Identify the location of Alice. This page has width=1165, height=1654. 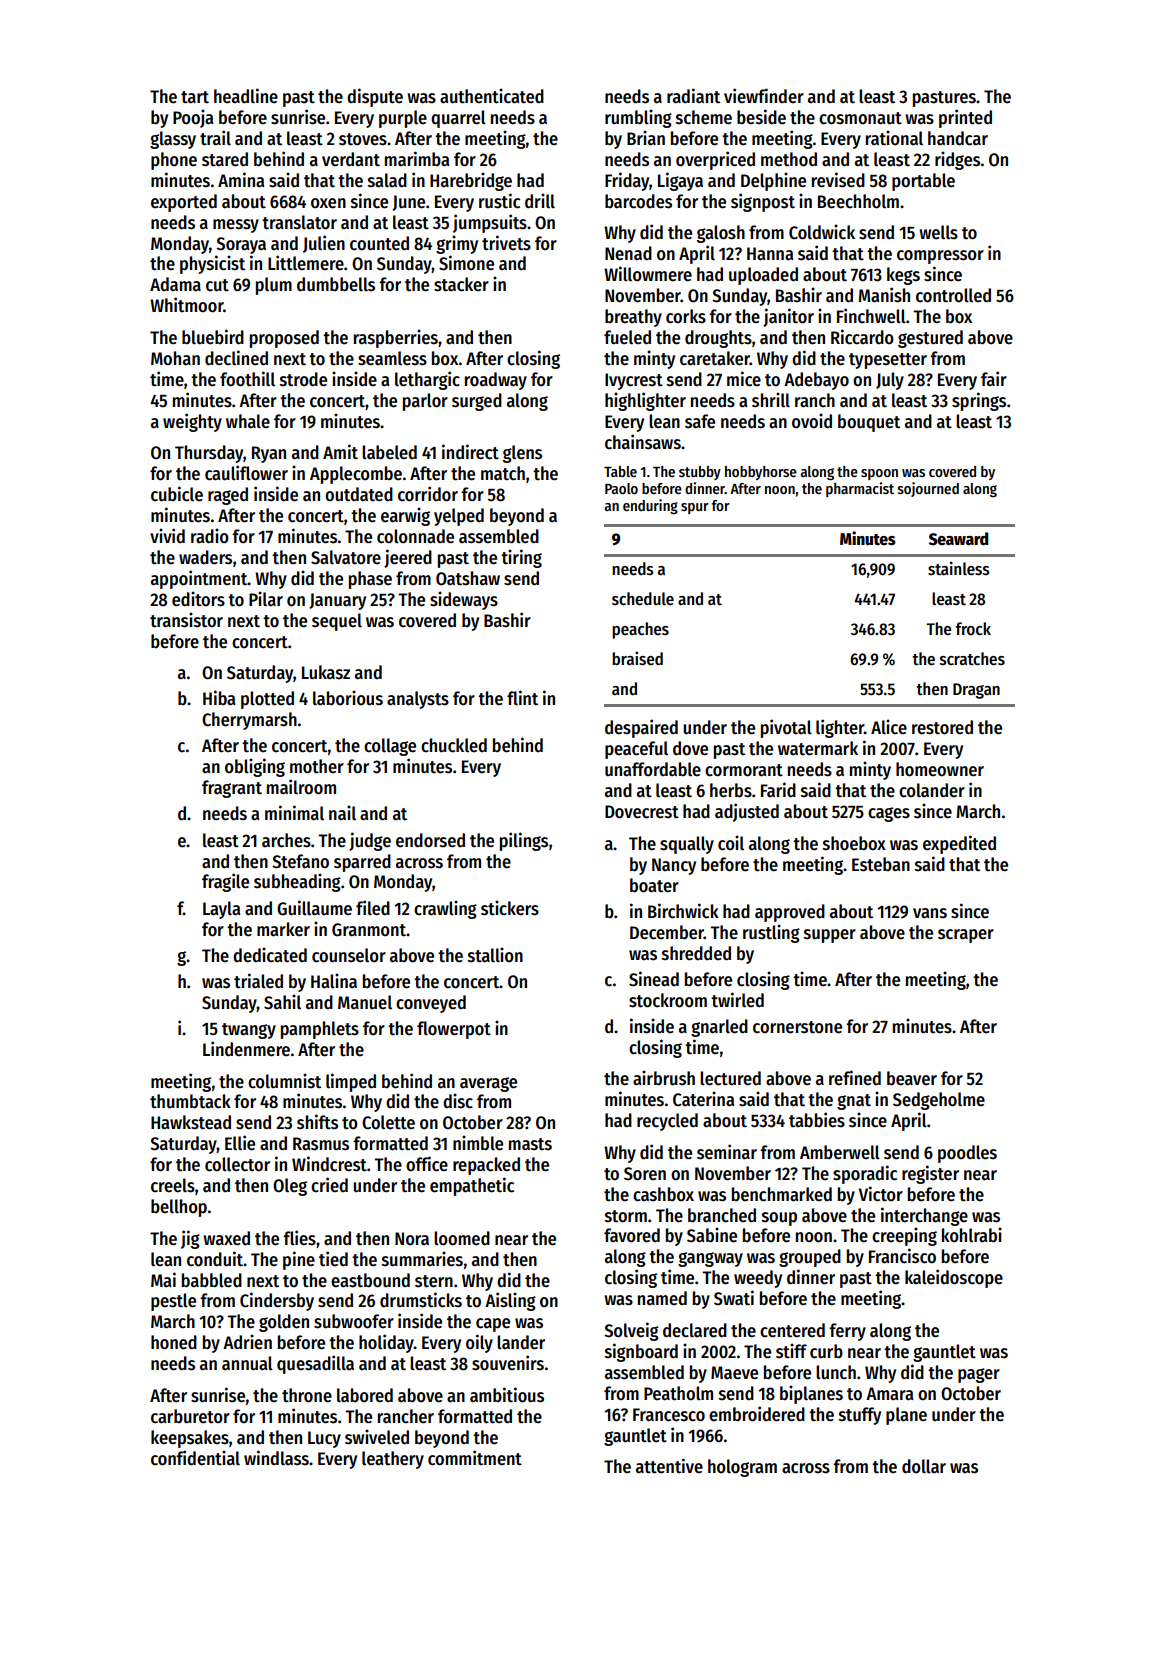
(889, 727).
